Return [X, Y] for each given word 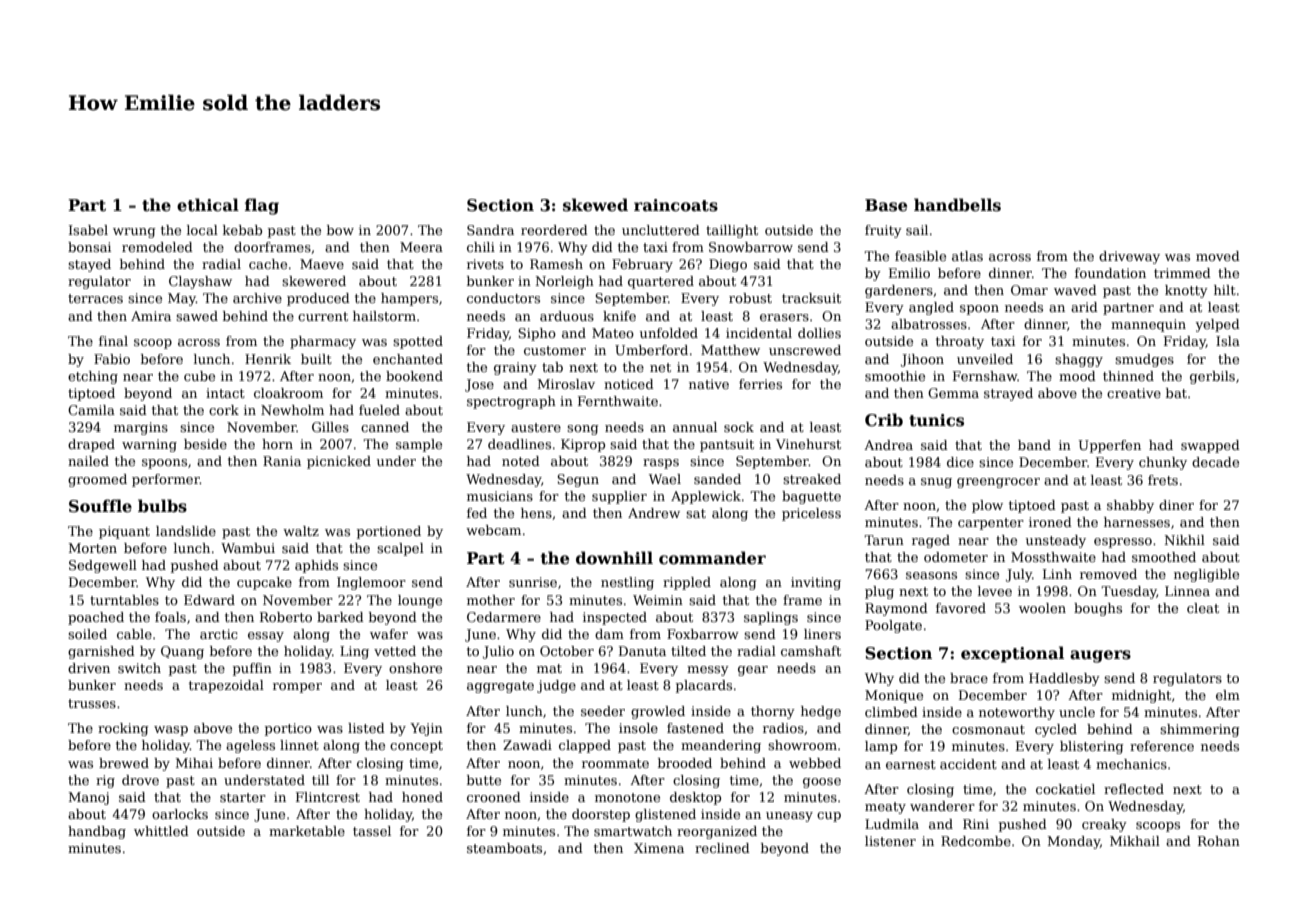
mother [491, 600]
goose [822, 783]
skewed [595, 205]
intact [225, 393]
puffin [252, 669]
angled [931, 308]
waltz [301, 531]
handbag [97, 832]
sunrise [533, 582]
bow [340, 230]
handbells [957, 205]
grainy [515, 368]
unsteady [1056, 541]
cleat [1203, 608]
